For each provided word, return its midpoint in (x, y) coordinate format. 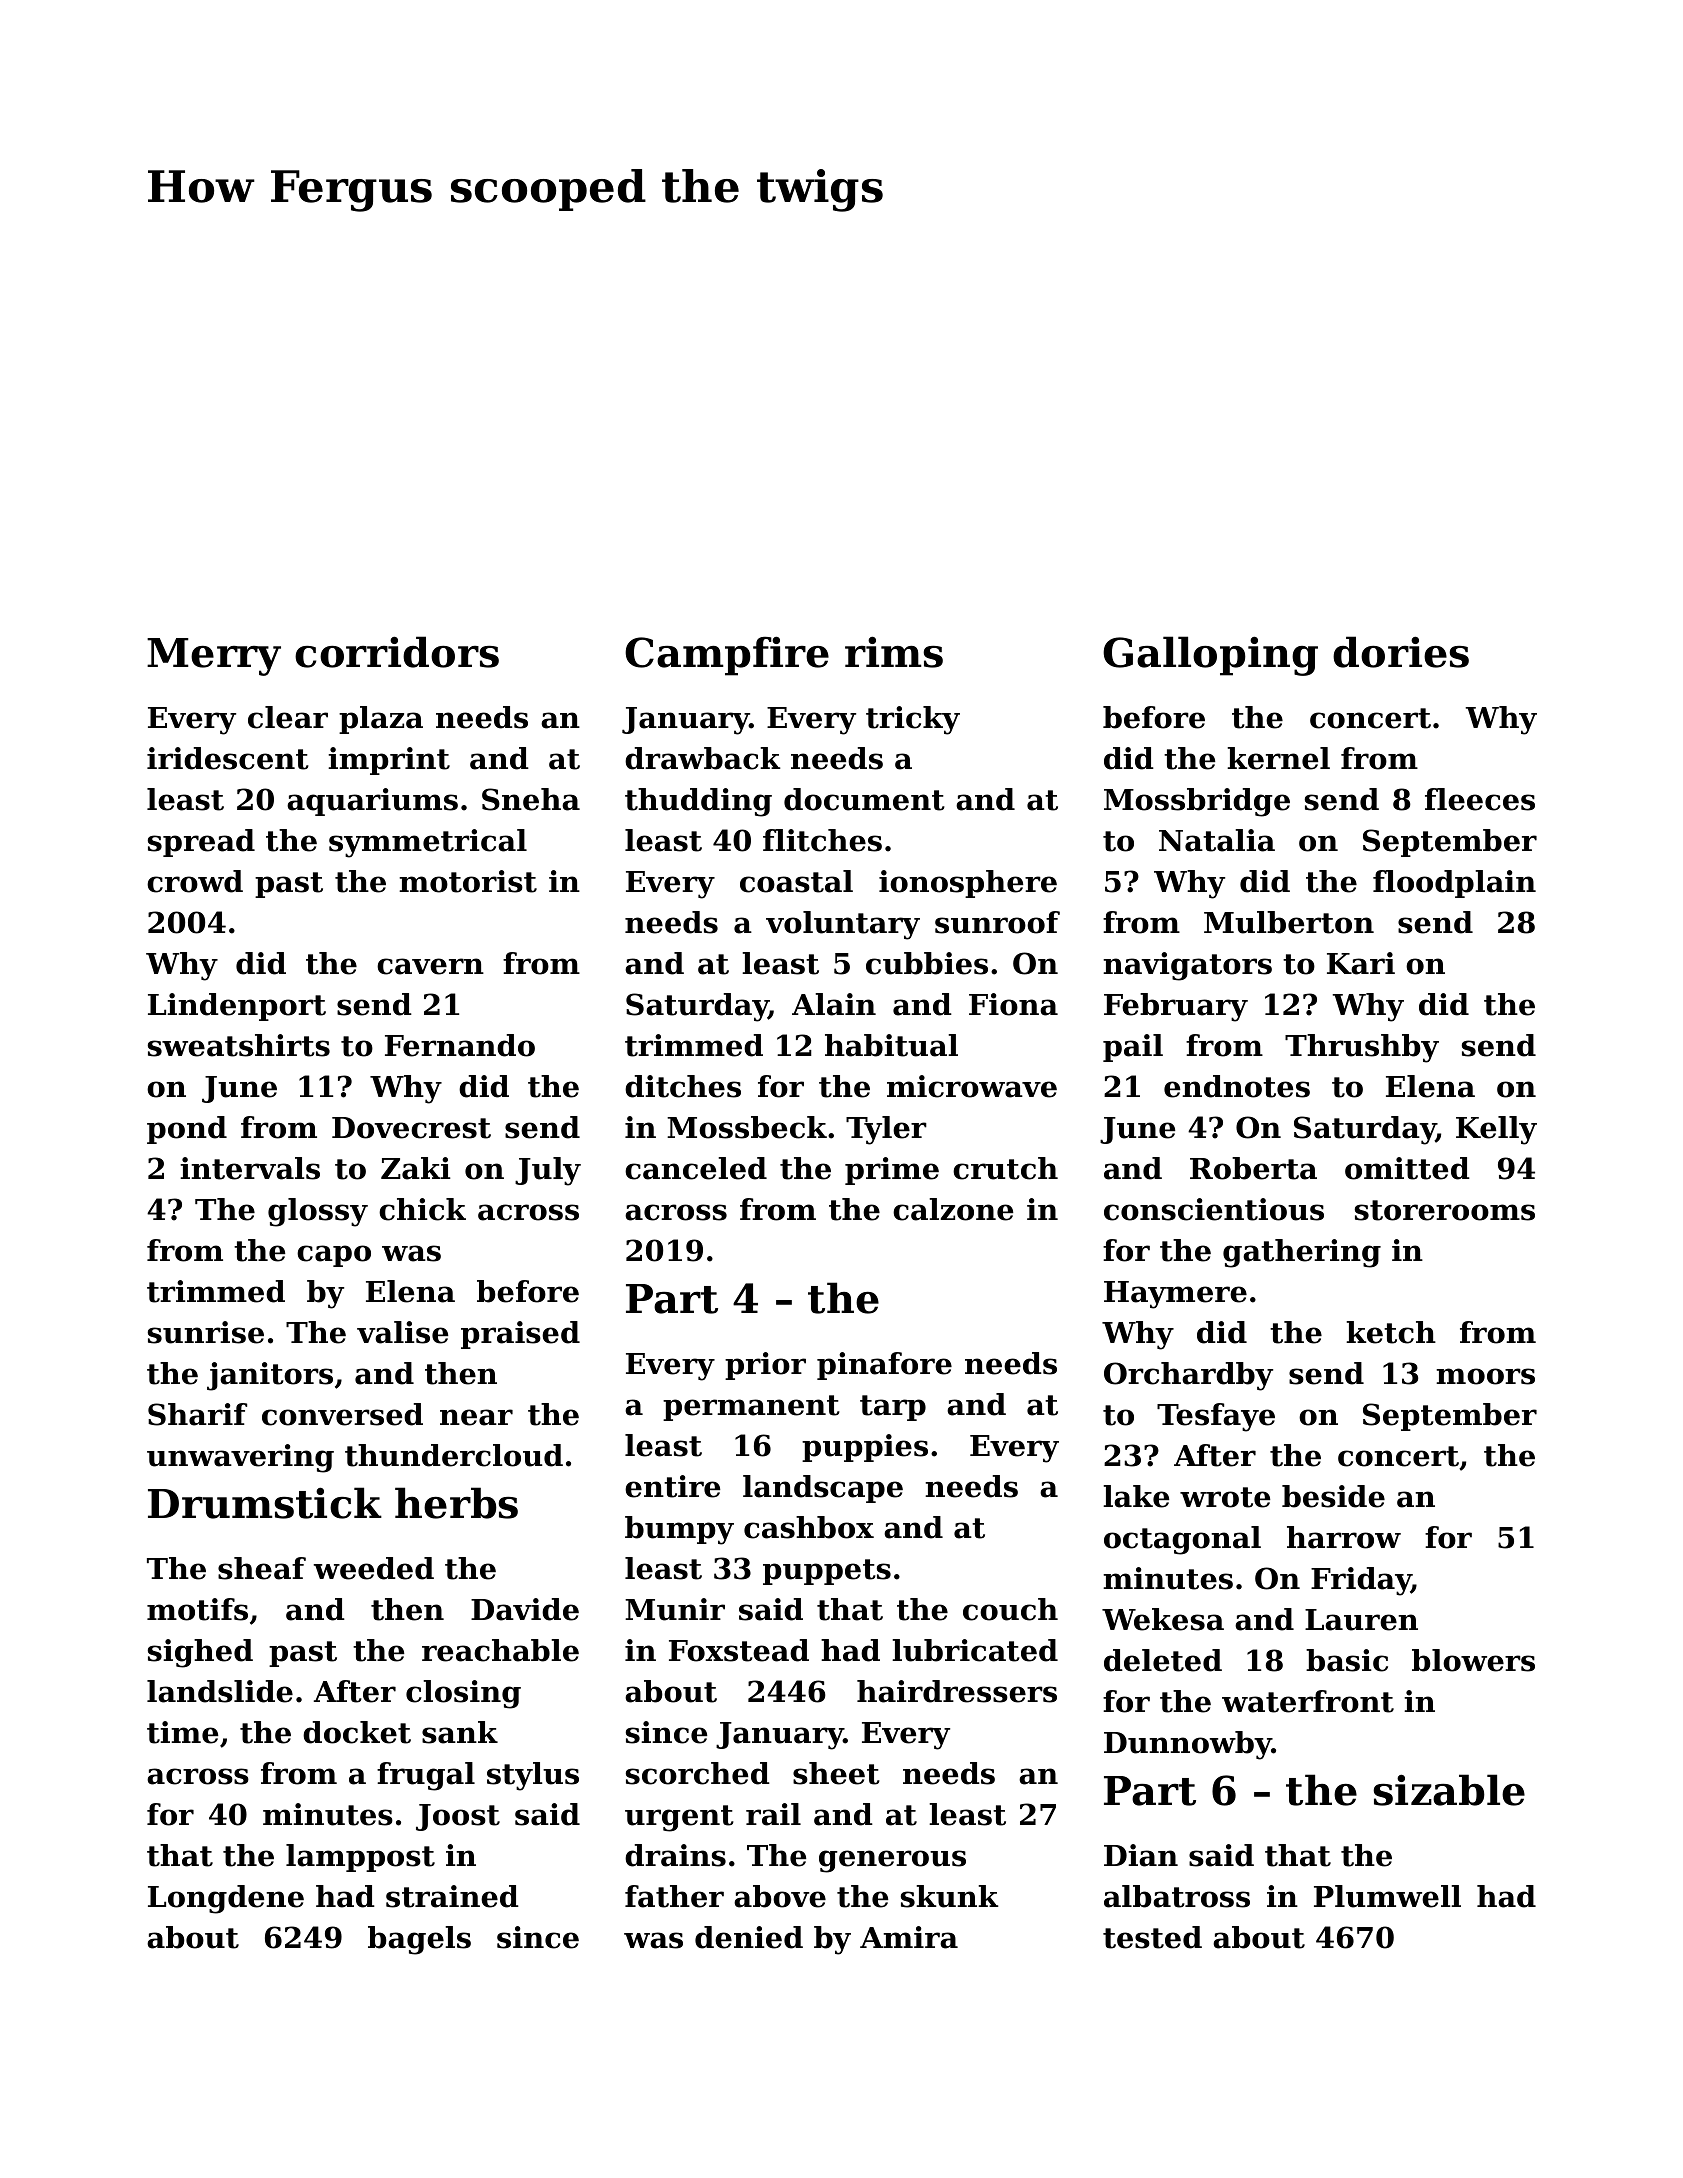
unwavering (240, 1458)
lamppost (360, 1858)
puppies (865, 1448)
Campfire (727, 656)
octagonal (1182, 1540)
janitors (270, 1376)
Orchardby (1188, 1376)
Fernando (460, 1045)
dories (1401, 652)
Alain (834, 1004)
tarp (893, 1408)
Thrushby (1362, 1048)
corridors (397, 652)
